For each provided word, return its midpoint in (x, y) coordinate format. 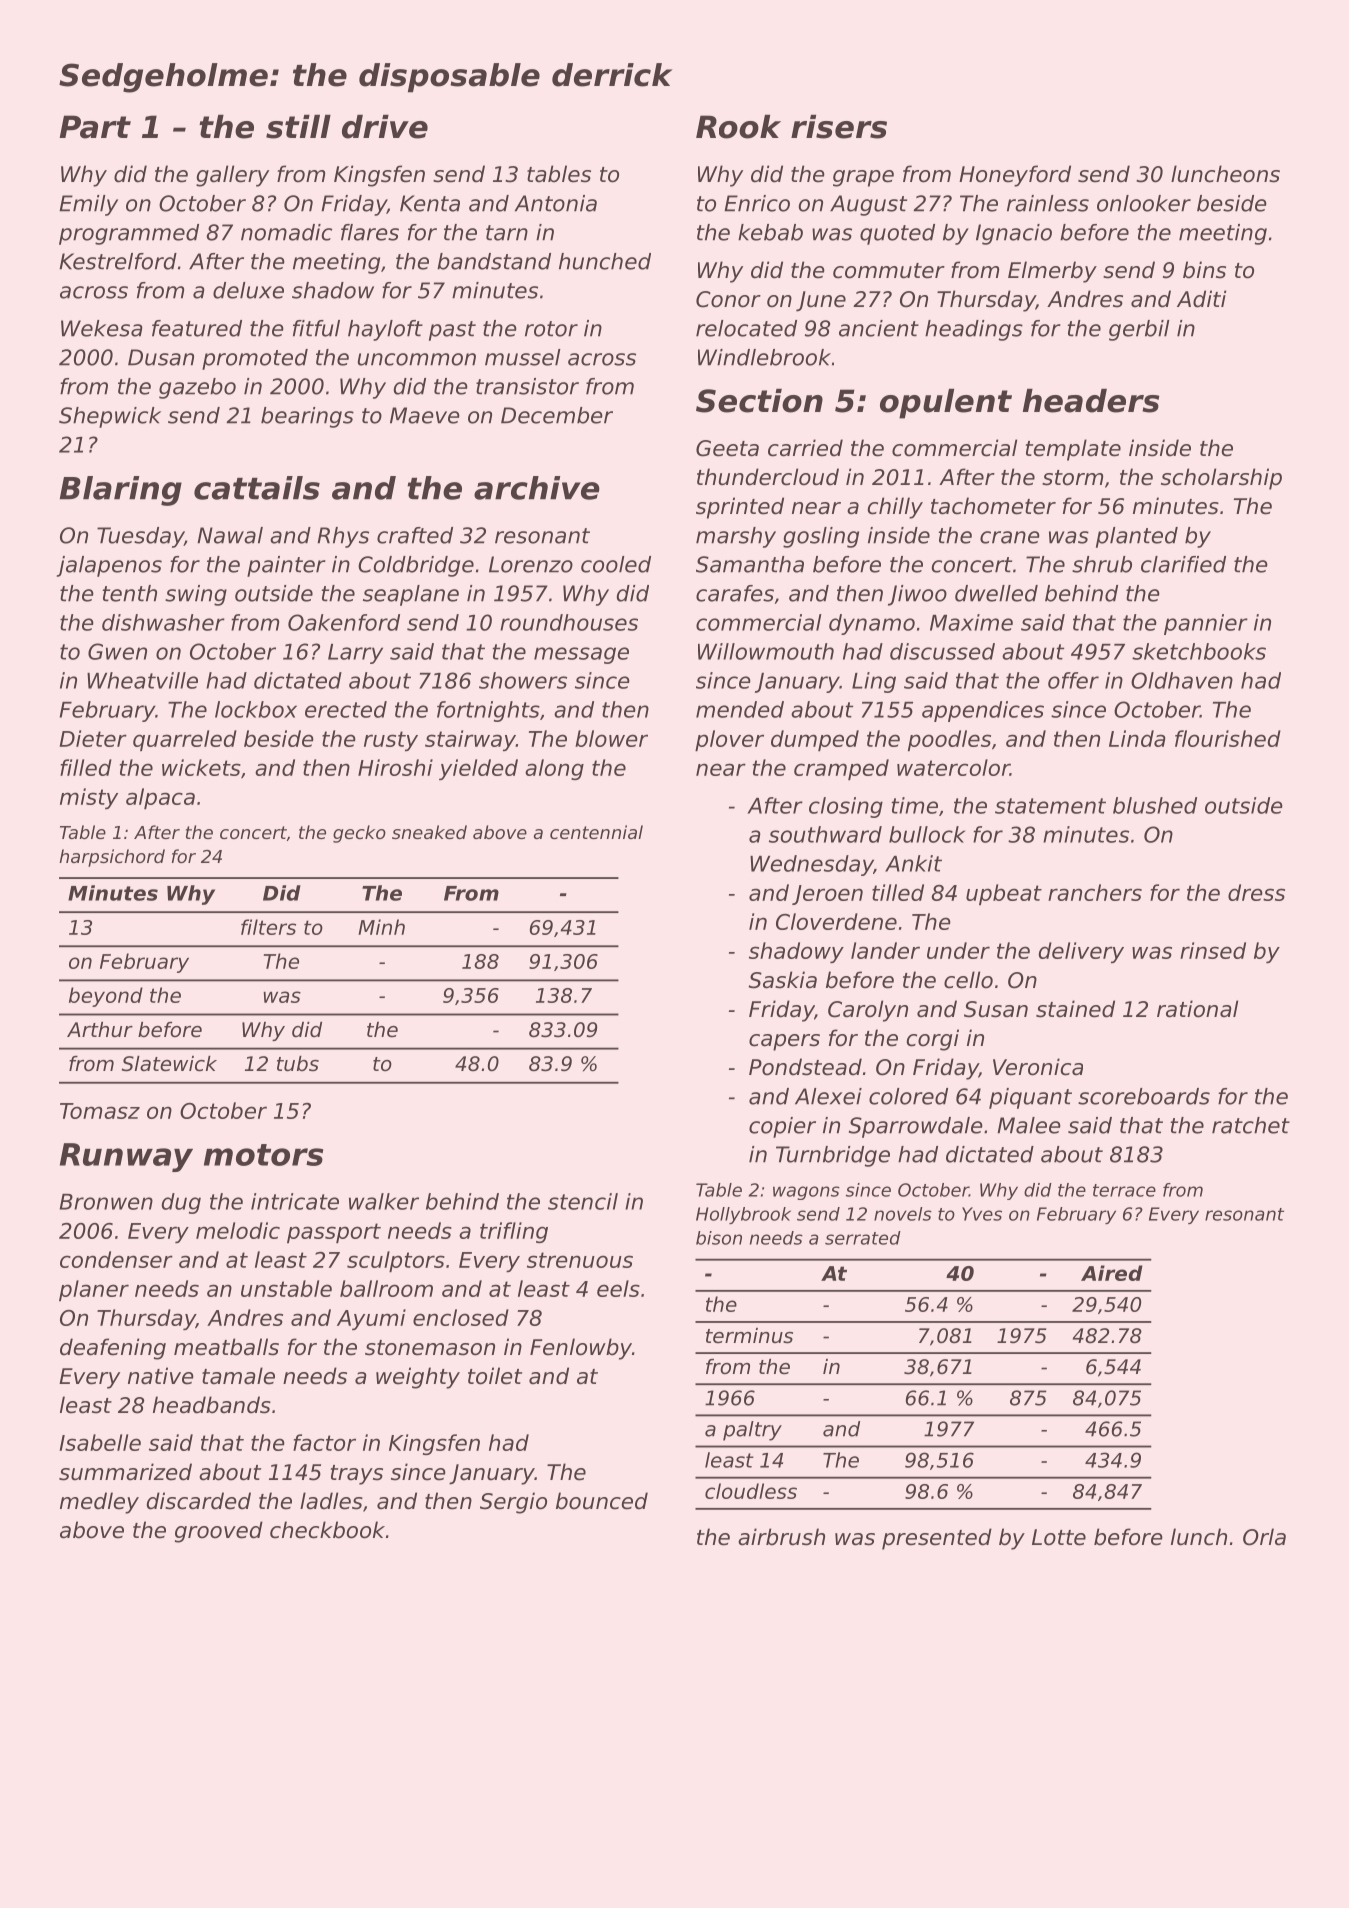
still (298, 127)
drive (385, 127)
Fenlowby (581, 1349)
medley (99, 1503)
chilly (895, 508)
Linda (1137, 738)
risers (839, 127)
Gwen (117, 651)
